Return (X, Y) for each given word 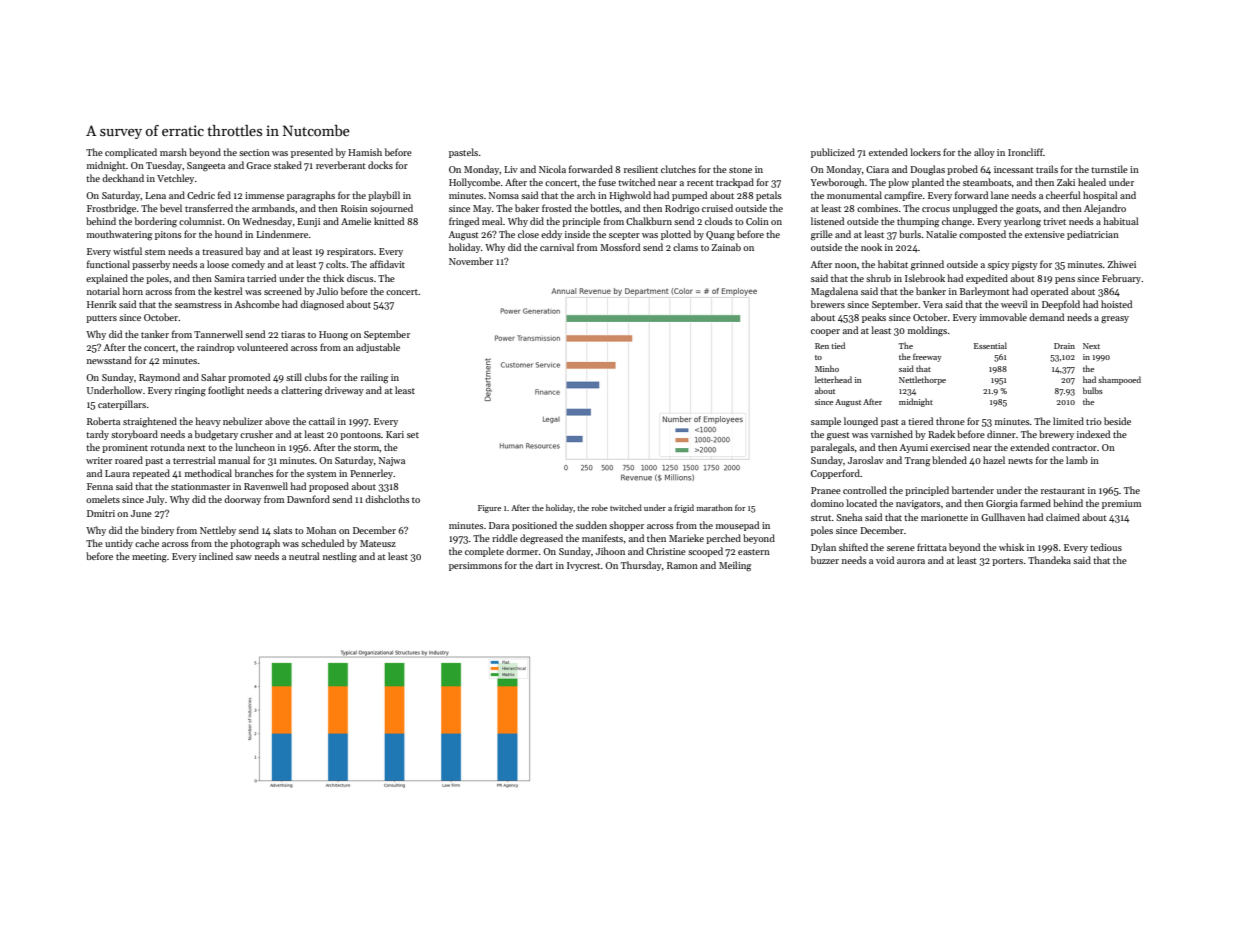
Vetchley (175, 179)
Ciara (877, 169)
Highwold (630, 196)
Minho (827, 368)
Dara (499, 525)
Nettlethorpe (922, 380)
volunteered (262, 347)
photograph (255, 544)
